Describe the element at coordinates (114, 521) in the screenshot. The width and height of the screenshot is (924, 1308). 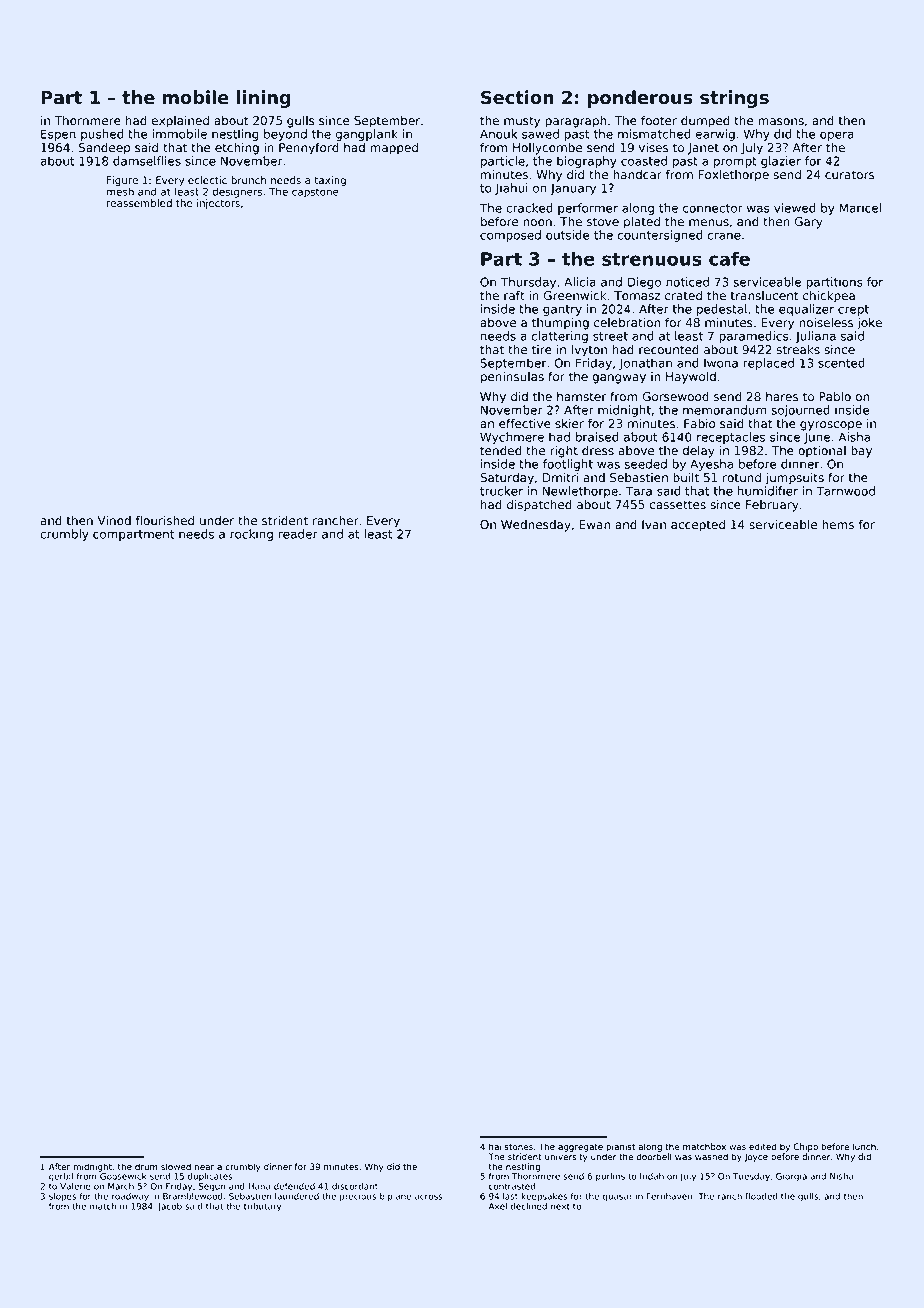
I see `Vinod` at that location.
